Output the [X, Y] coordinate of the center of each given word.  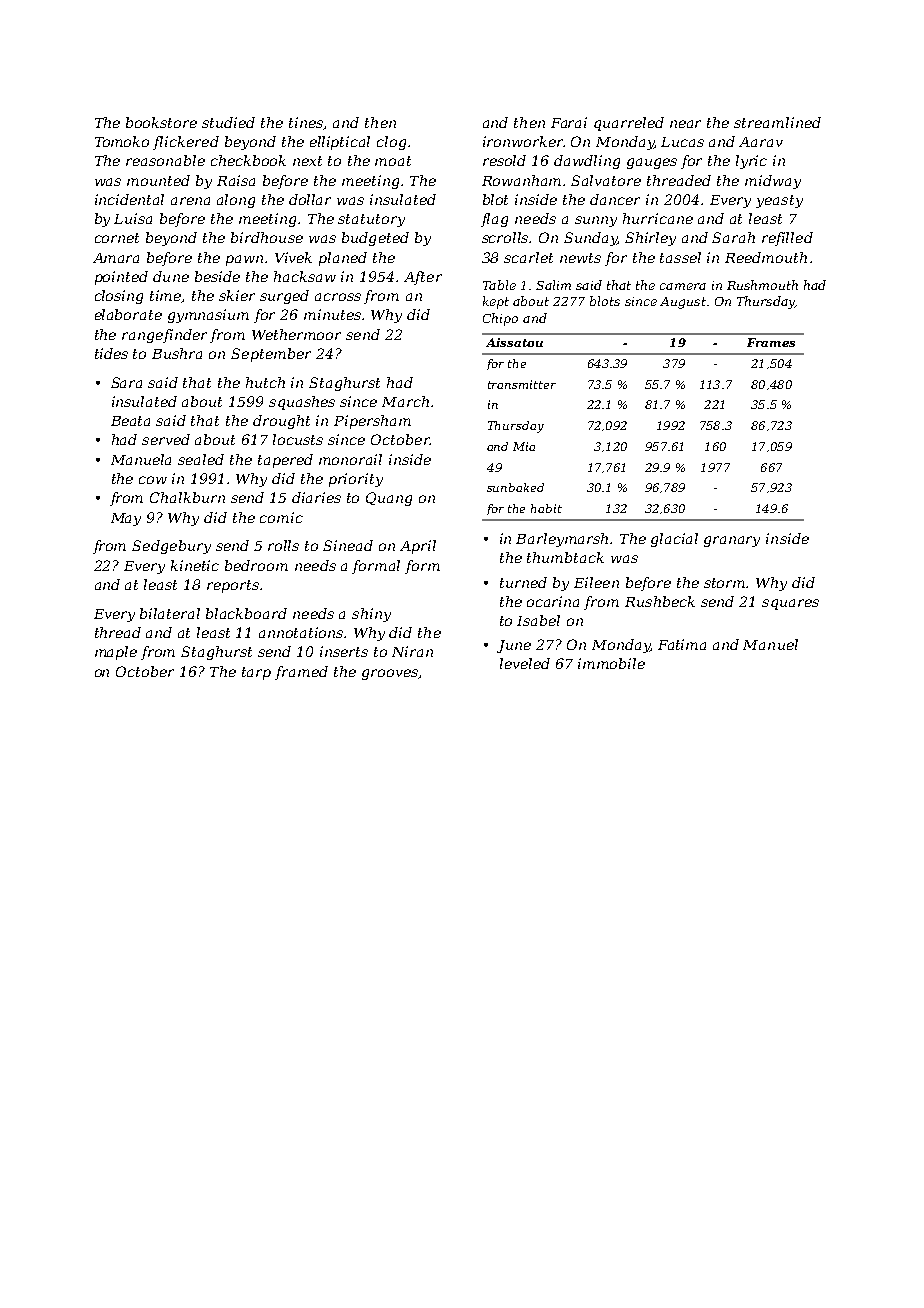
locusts [298, 439]
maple [116, 653]
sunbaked [515, 487]
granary [732, 541]
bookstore [161, 122]
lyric [751, 162]
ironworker [523, 141]
